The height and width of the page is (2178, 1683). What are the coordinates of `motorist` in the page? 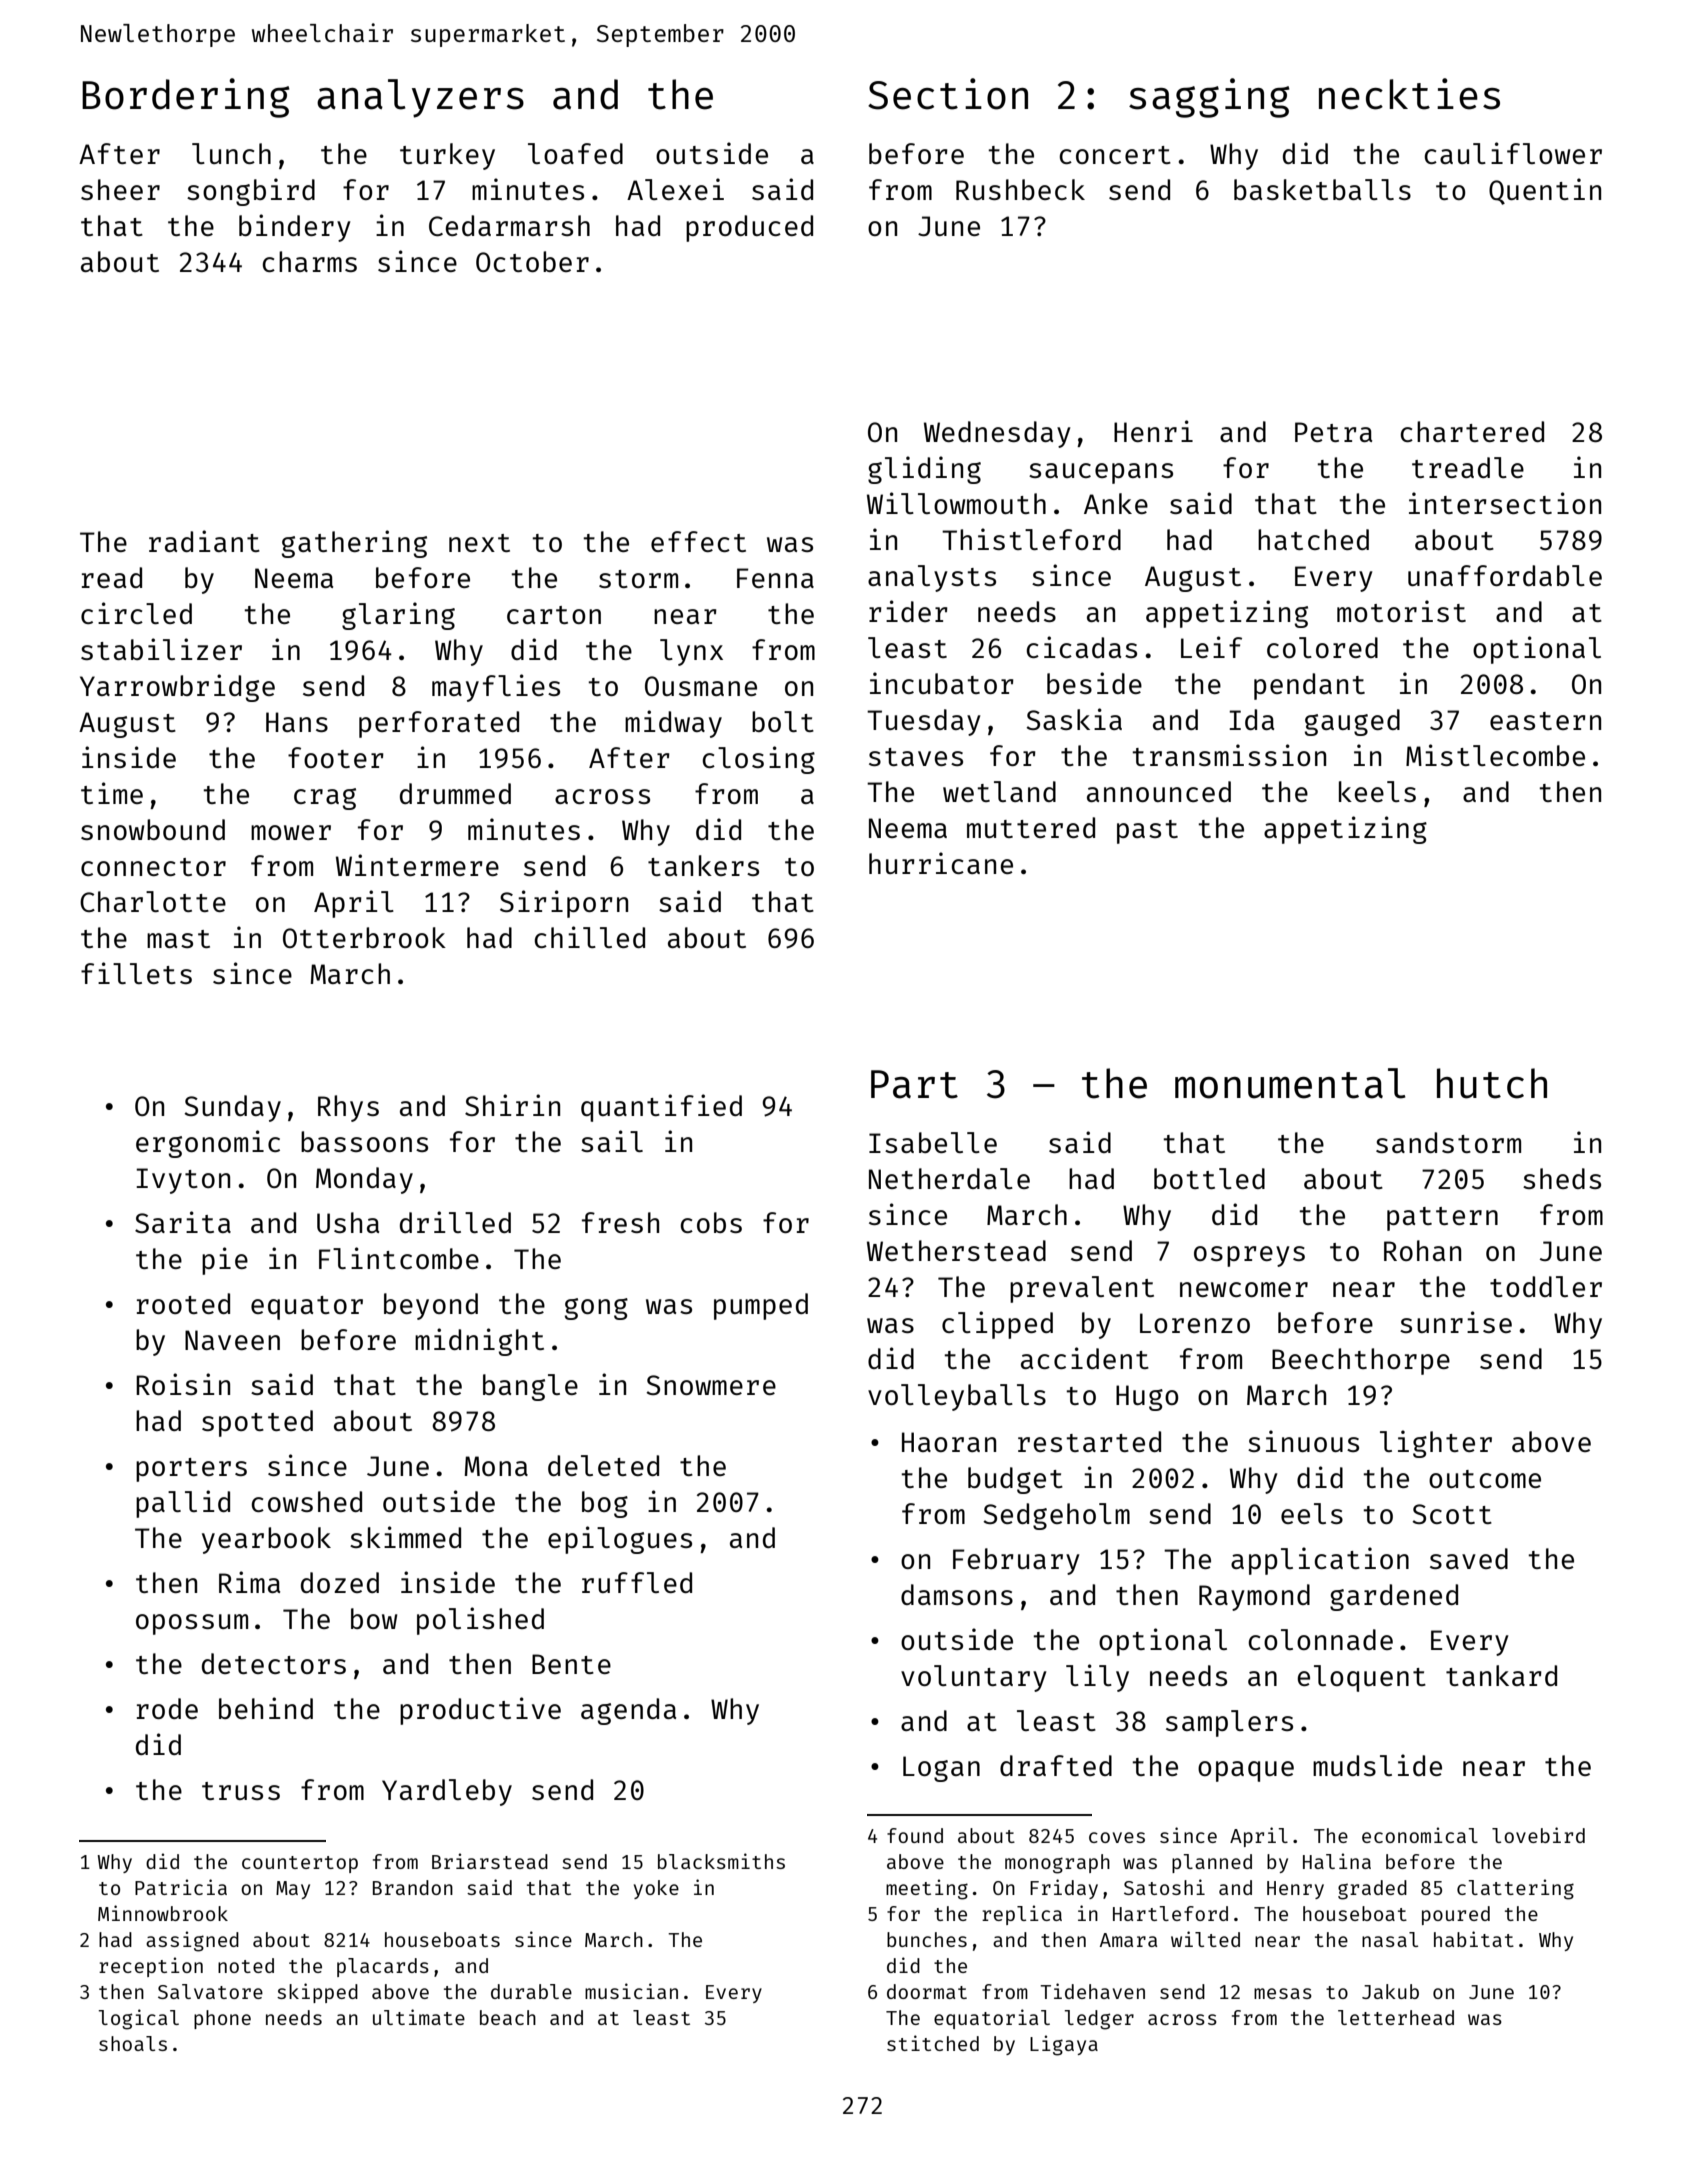 It's located at (1401, 611).
